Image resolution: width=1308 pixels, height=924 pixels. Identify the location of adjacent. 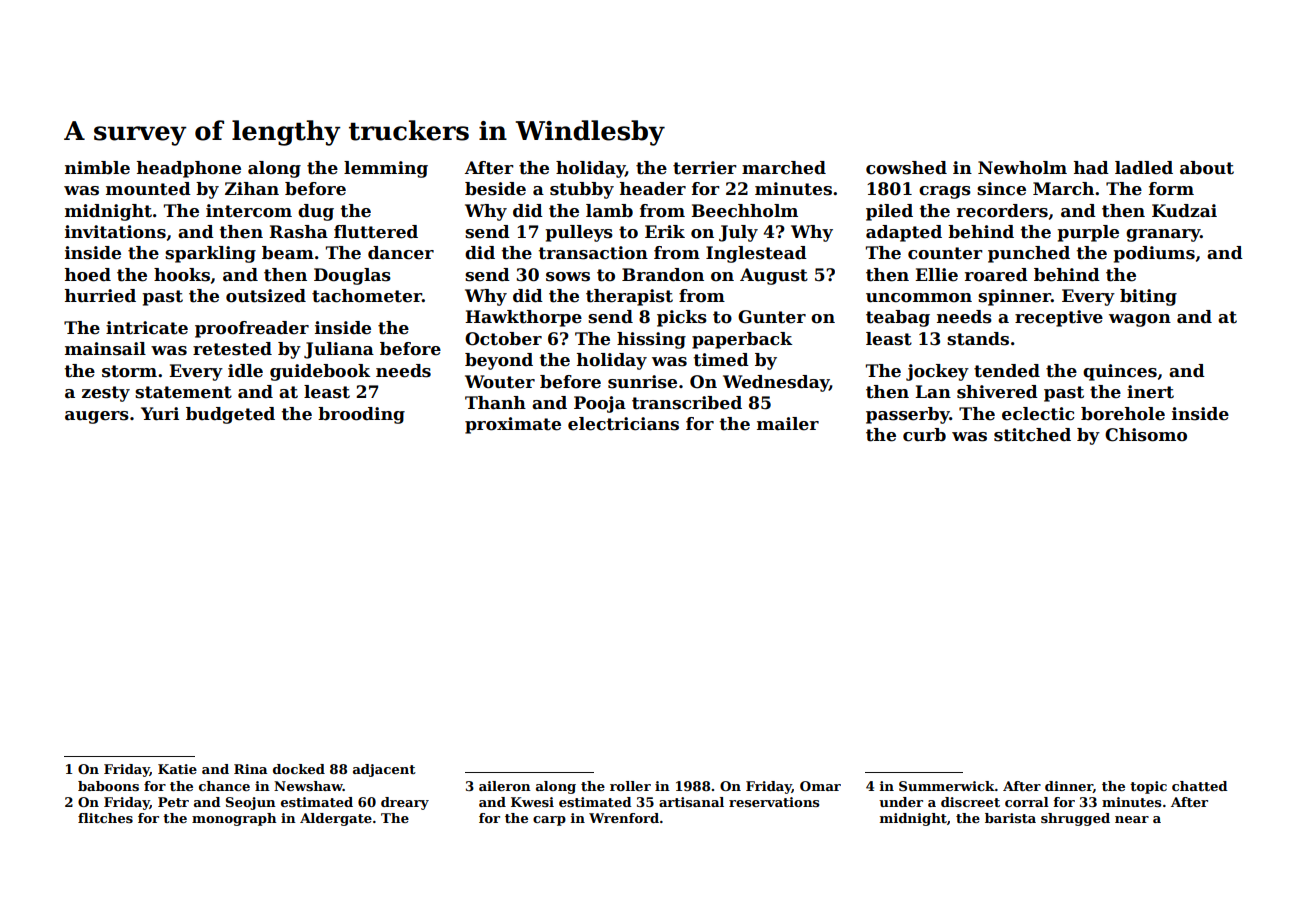
(384, 770).
